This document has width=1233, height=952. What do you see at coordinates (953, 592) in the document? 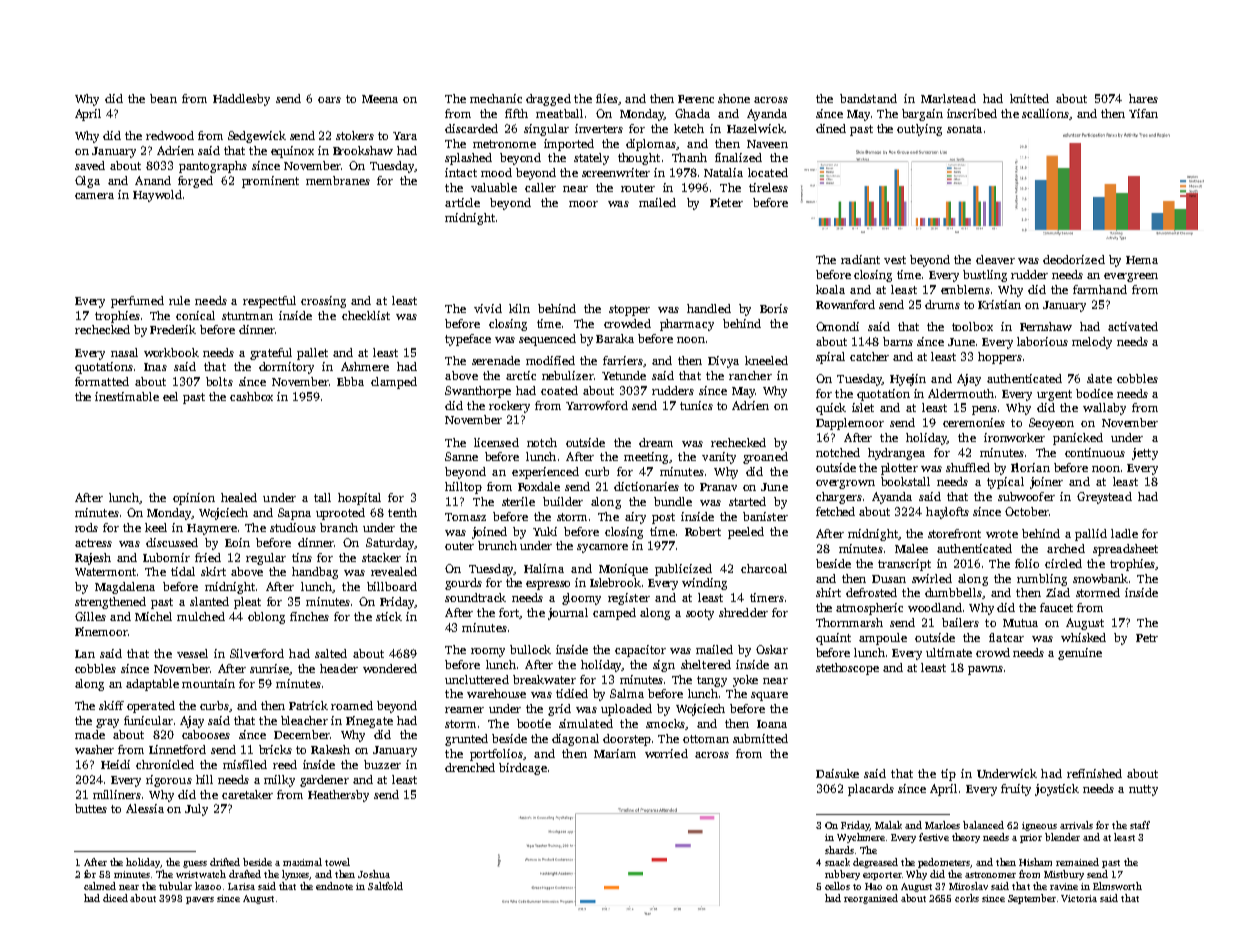
I see `dumbbells` at bounding box center [953, 592].
